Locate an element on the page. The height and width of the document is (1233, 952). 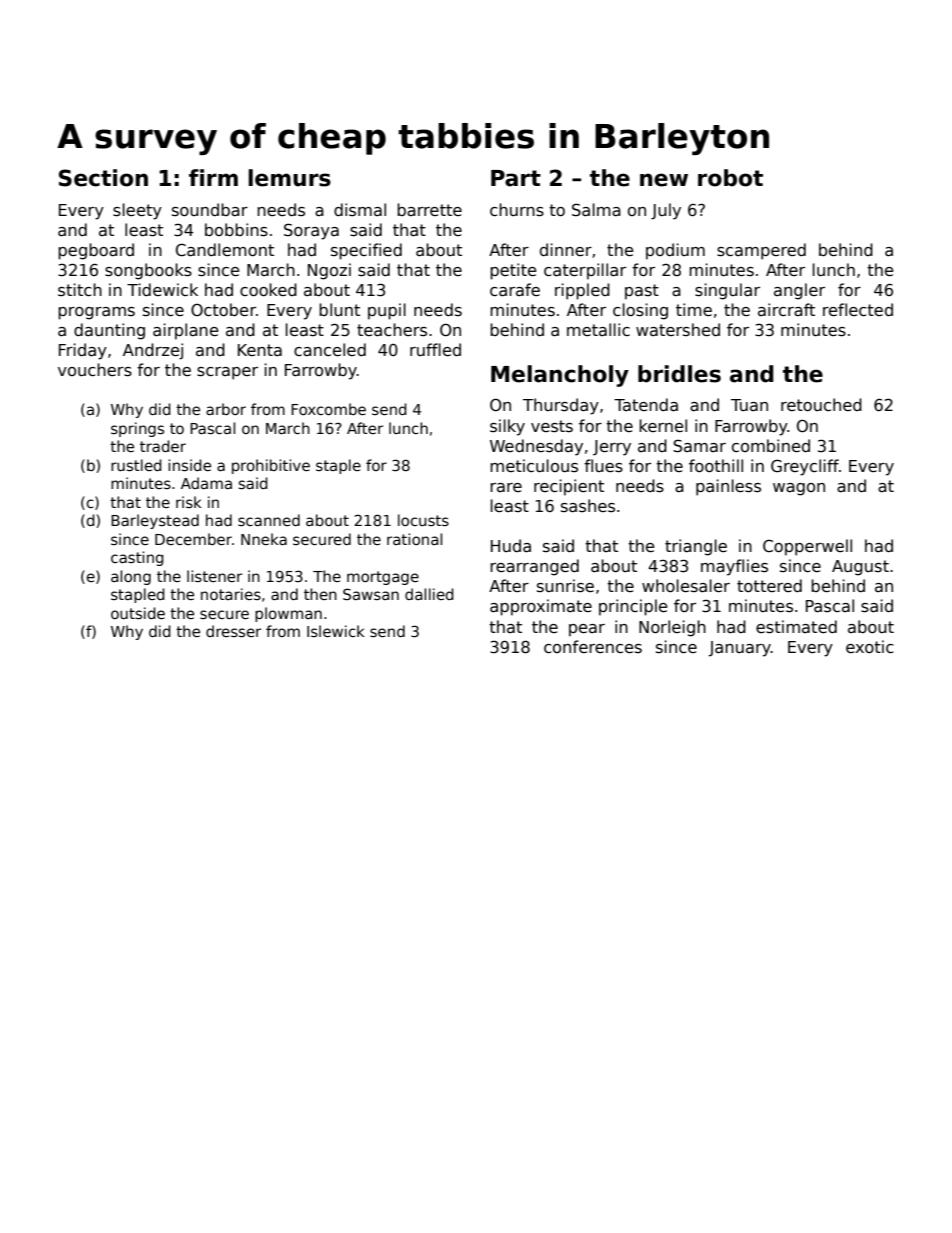
Part is located at coordinates (516, 178).
